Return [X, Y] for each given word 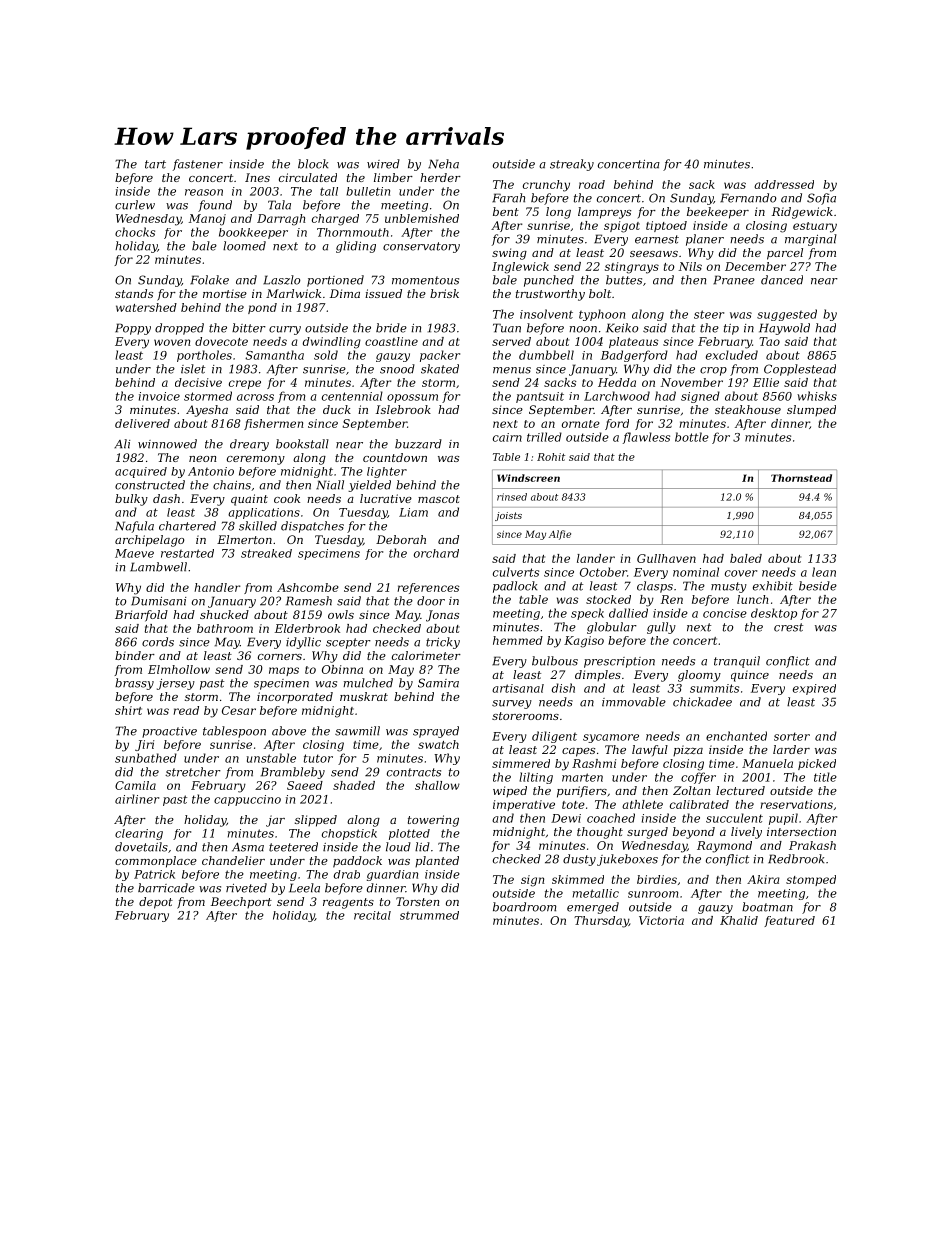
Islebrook [403, 409]
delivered [142, 423]
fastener [198, 165]
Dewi [566, 818]
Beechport [241, 902]
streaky [572, 165]
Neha [443, 164]
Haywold [784, 329]
